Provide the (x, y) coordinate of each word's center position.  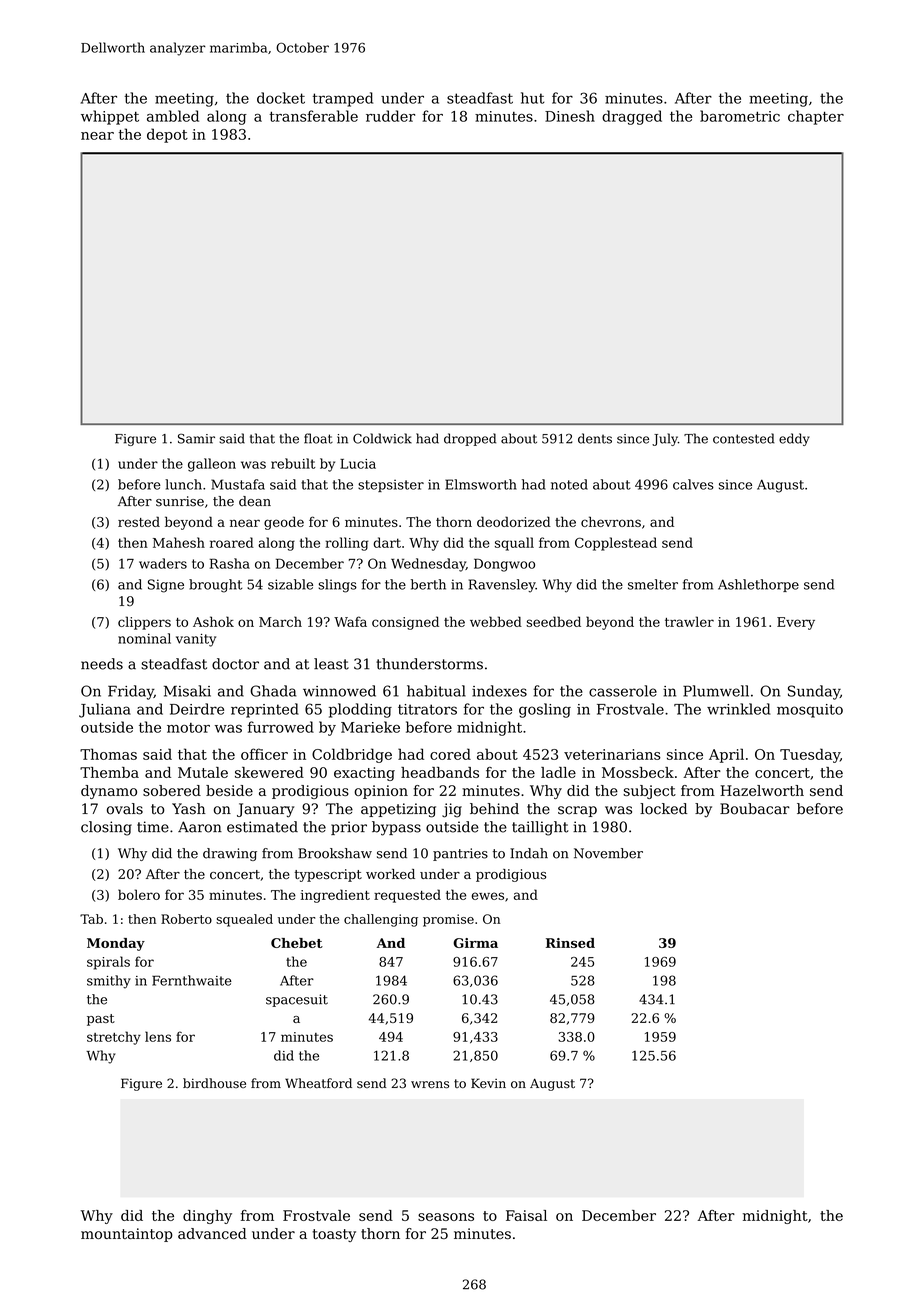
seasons (446, 1217)
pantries (460, 854)
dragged (632, 117)
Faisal (526, 1215)
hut (532, 98)
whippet (110, 117)
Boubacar (755, 809)
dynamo (109, 792)
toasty (334, 1235)
